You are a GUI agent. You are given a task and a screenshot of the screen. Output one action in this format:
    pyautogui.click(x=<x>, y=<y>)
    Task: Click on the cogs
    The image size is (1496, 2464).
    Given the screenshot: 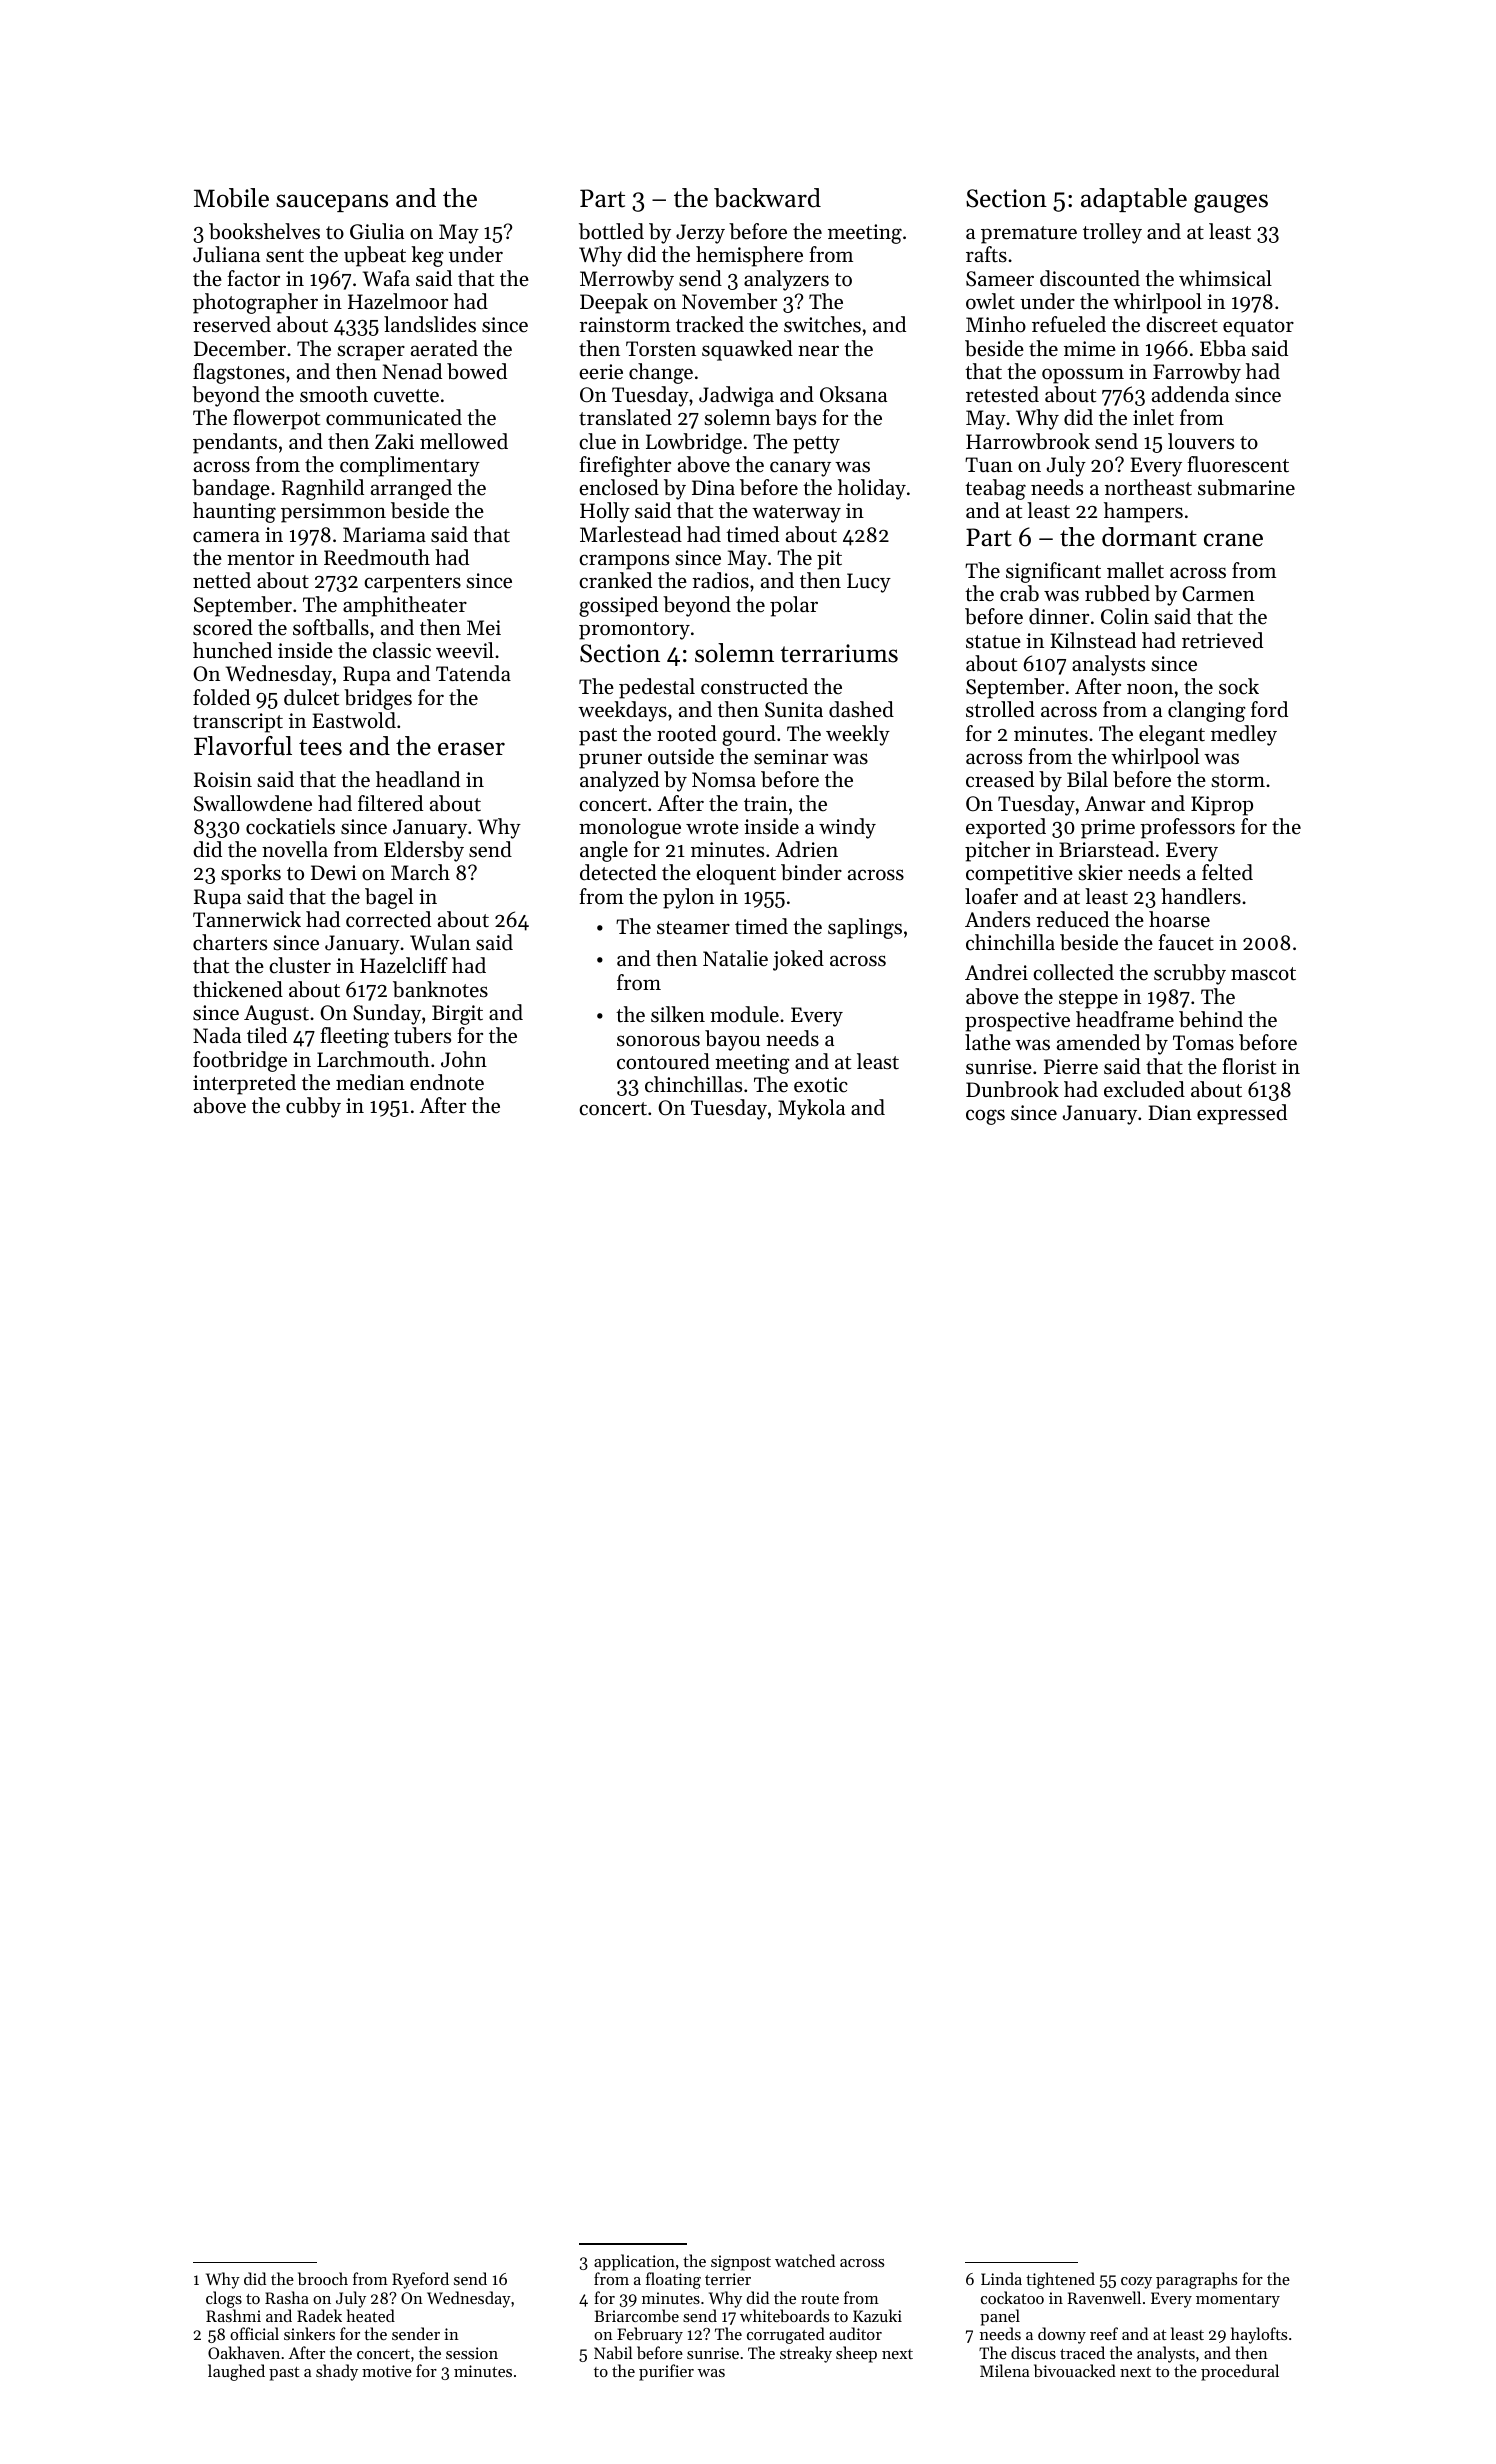 What is the action you would take?
    pyautogui.click(x=985, y=1117)
